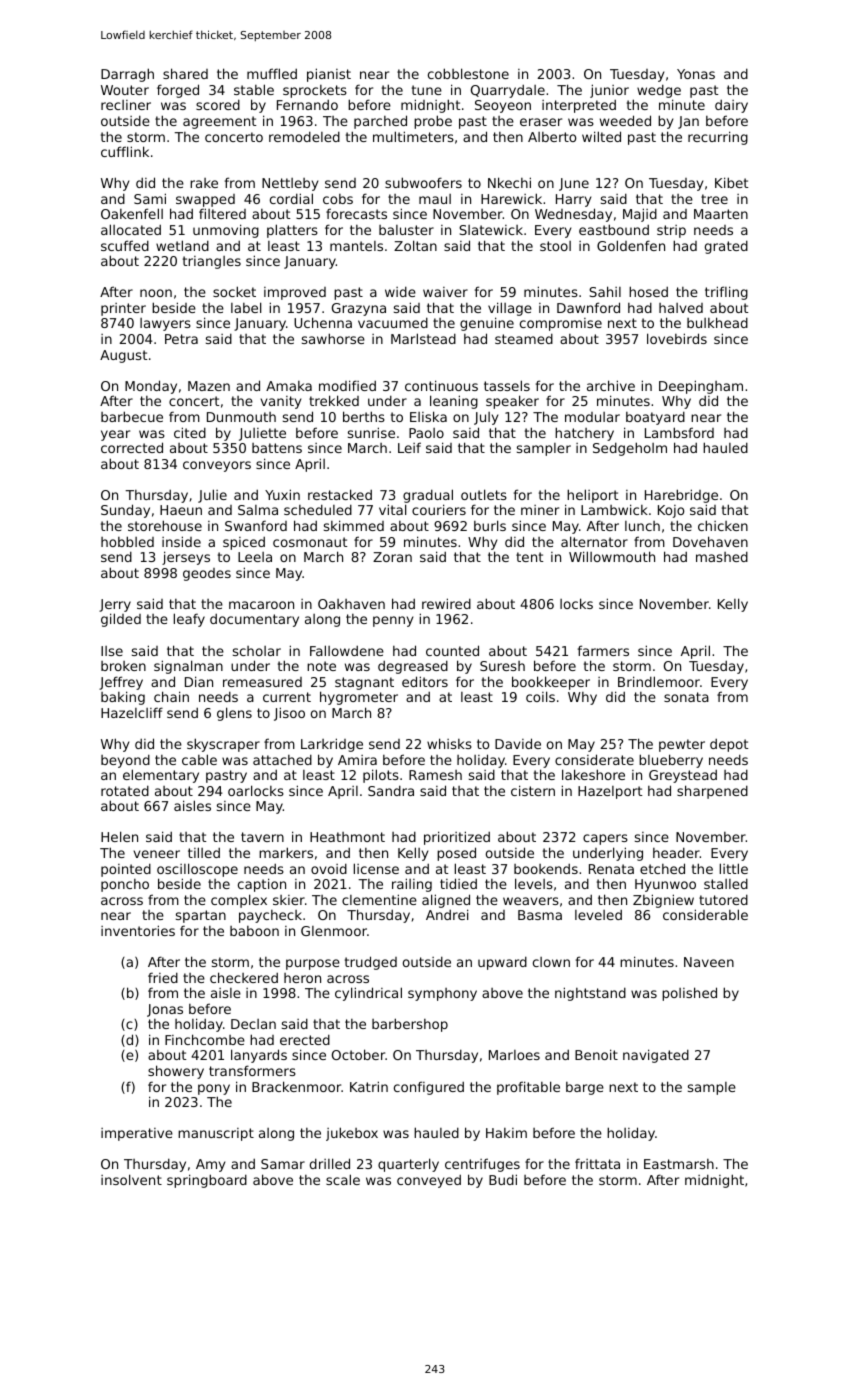  Describe the element at coordinates (681, 308) in the document. I see `halved` at that location.
